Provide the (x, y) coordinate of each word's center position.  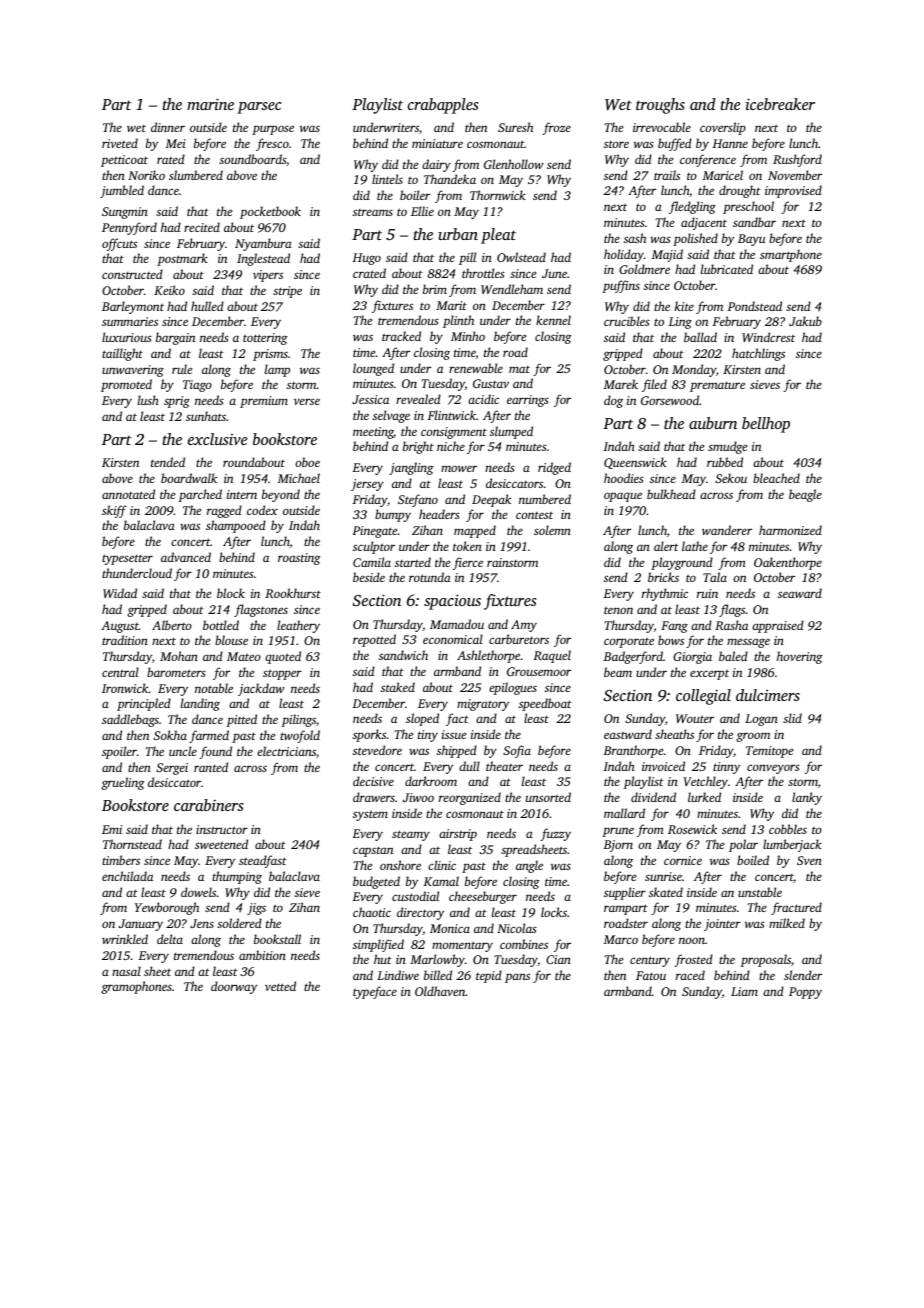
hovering (800, 657)
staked (398, 687)
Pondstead (754, 306)
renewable (476, 368)
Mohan (179, 656)
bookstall (277, 939)
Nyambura (263, 244)
